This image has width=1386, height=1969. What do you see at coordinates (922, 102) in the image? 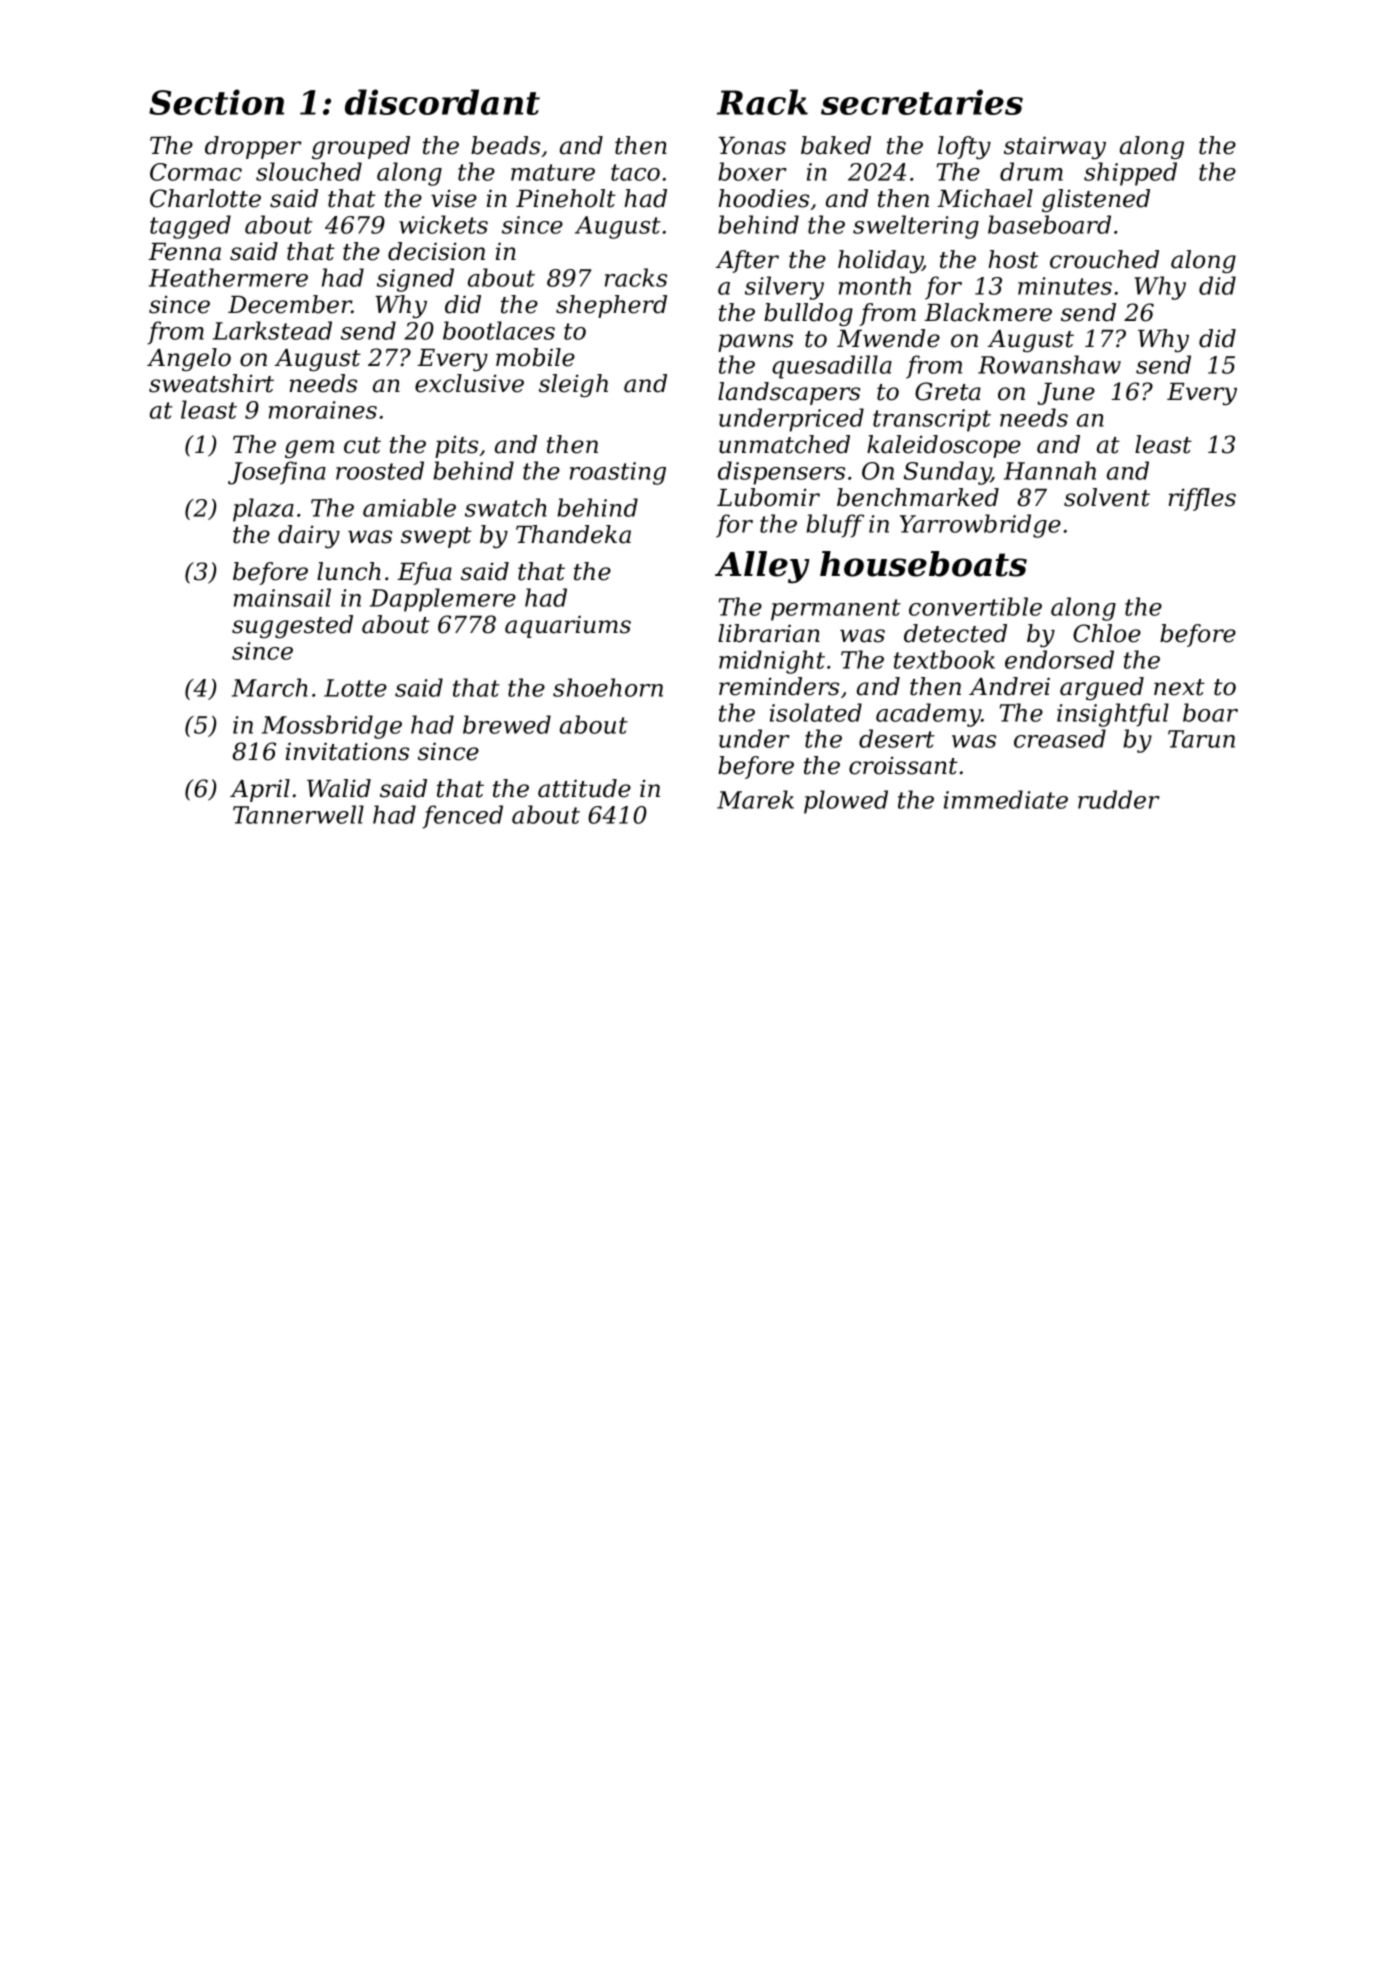
I see `secretaries` at bounding box center [922, 102].
